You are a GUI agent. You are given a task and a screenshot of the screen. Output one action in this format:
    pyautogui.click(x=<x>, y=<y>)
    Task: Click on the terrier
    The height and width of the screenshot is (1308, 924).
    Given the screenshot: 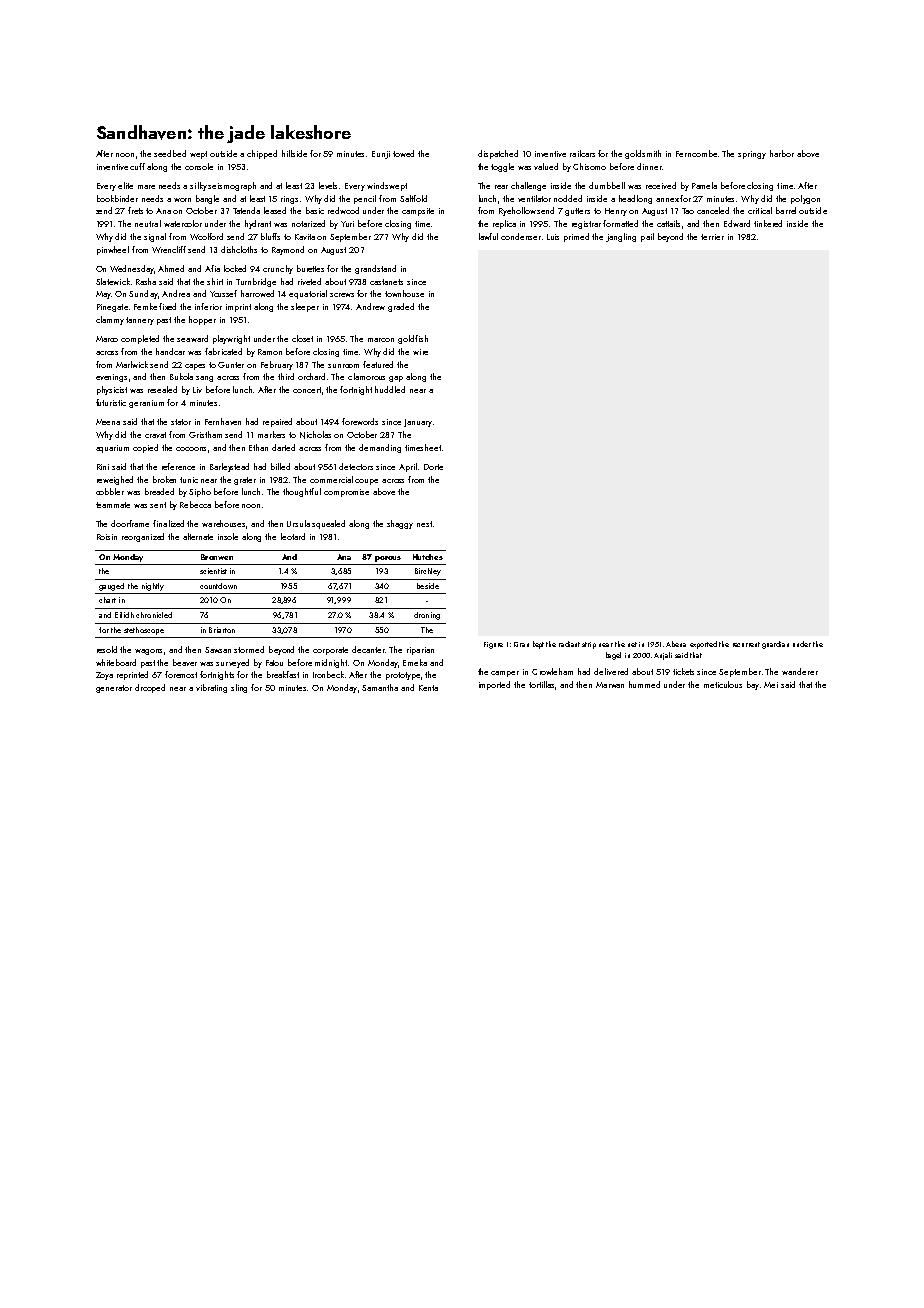 What is the action you would take?
    pyautogui.click(x=712, y=237)
